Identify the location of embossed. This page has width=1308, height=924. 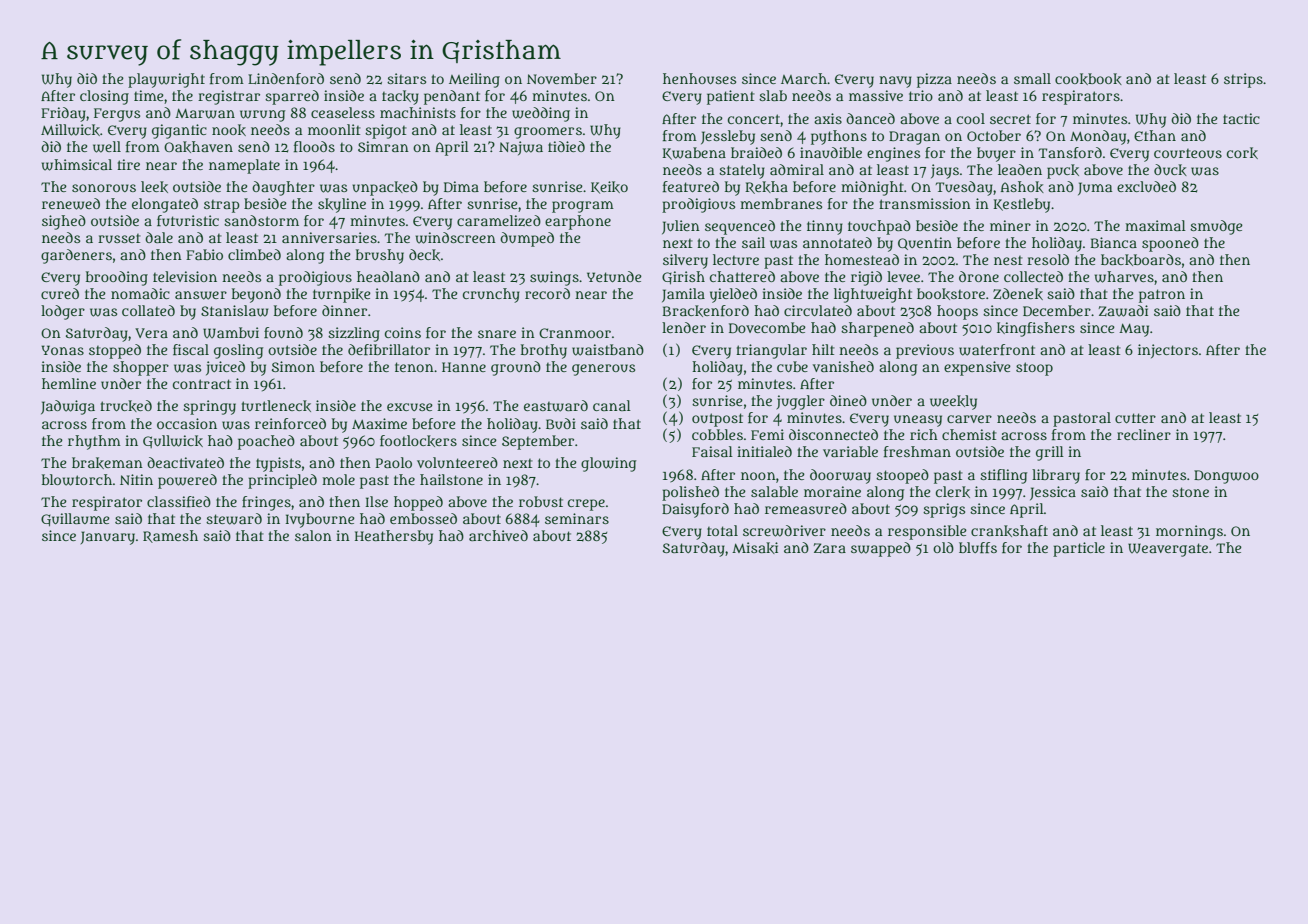
(423, 518).
